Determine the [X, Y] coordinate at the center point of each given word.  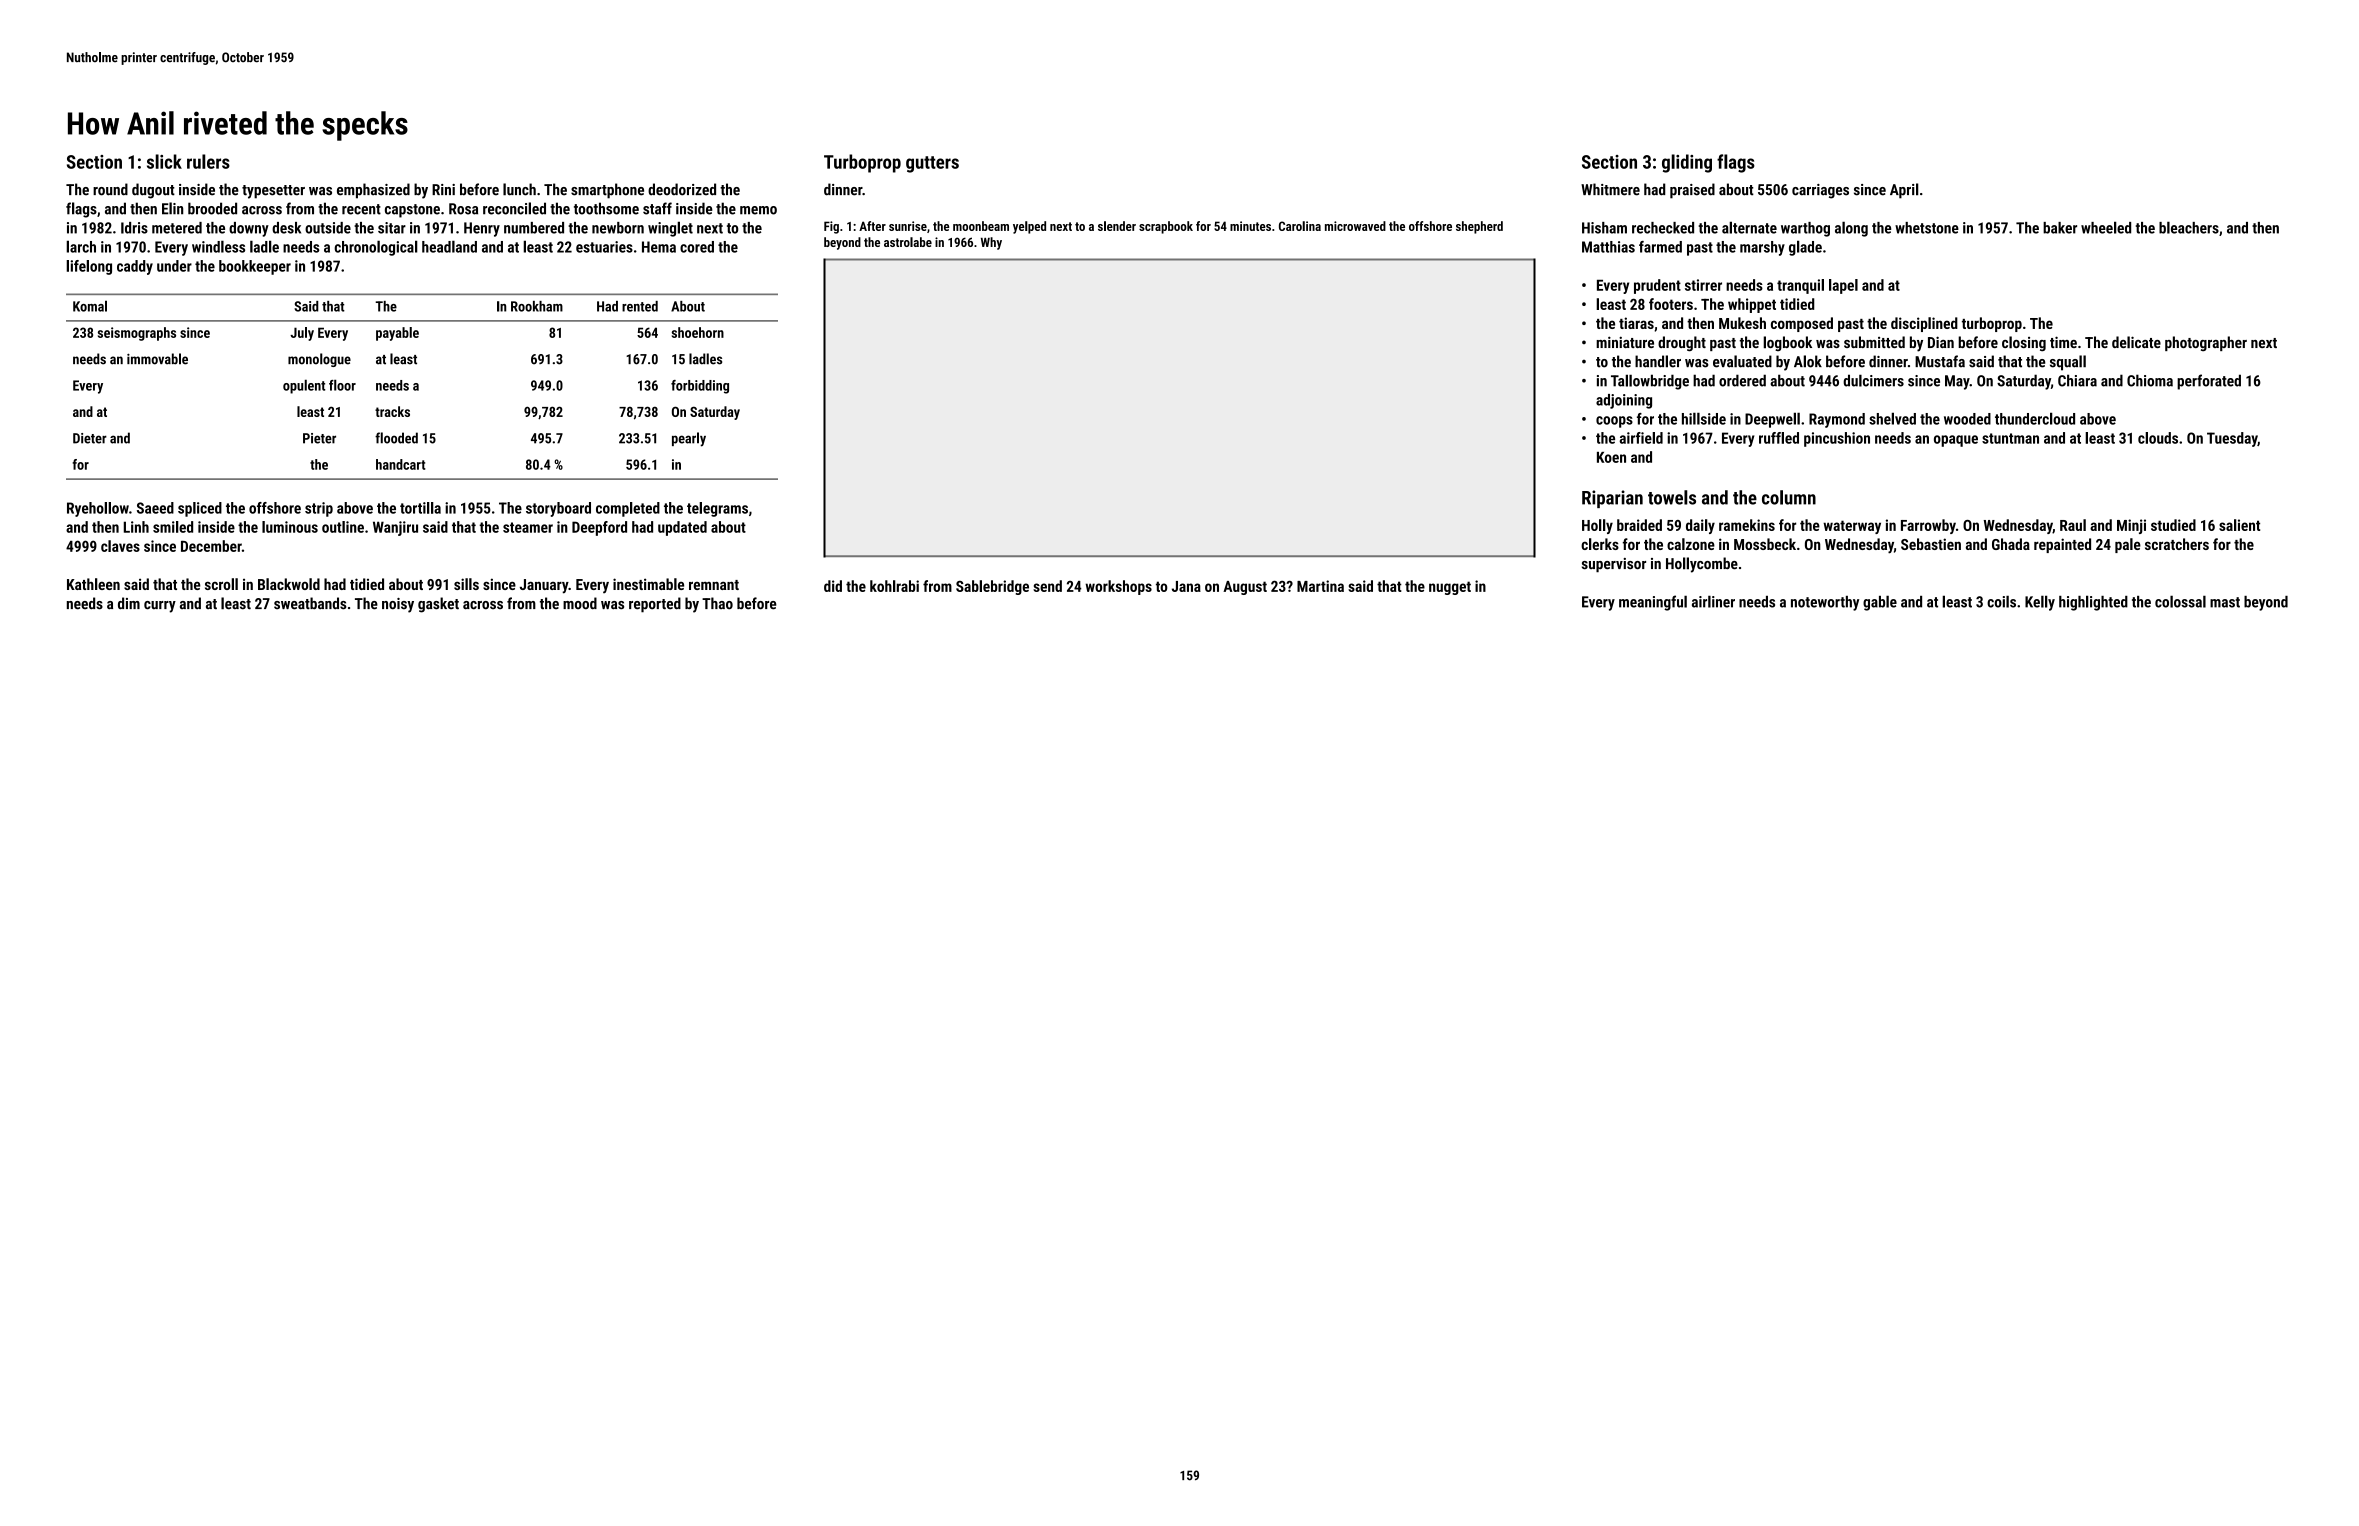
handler [1658, 361]
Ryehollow [98, 509]
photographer [2206, 343]
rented [640, 306]
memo [758, 210]
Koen [1611, 457]
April [1904, 191]
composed [1802, 324]
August [1245, 588]
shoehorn [698, 332]
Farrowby [1928, 526]
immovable [157, 359]
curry [160, 607]
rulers [208, 161]
